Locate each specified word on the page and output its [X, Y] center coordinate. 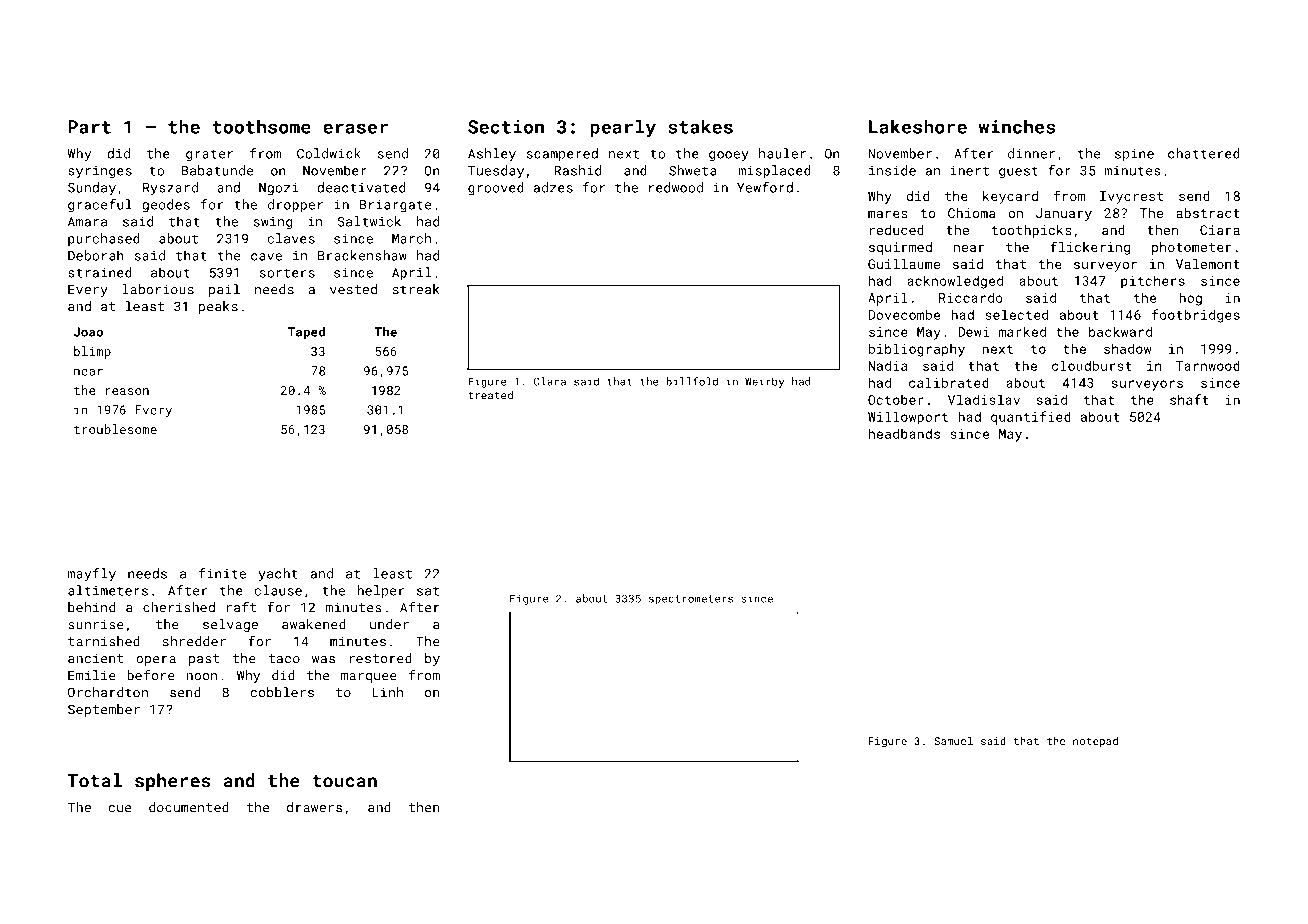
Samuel [953, 741]
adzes [553, 187]
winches [1017, 126]
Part [89, 127]
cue [119, 809]
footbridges [1196, 316]
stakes [700, 126]
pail [224, 290]
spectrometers [691, 600]
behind [91, 607]
